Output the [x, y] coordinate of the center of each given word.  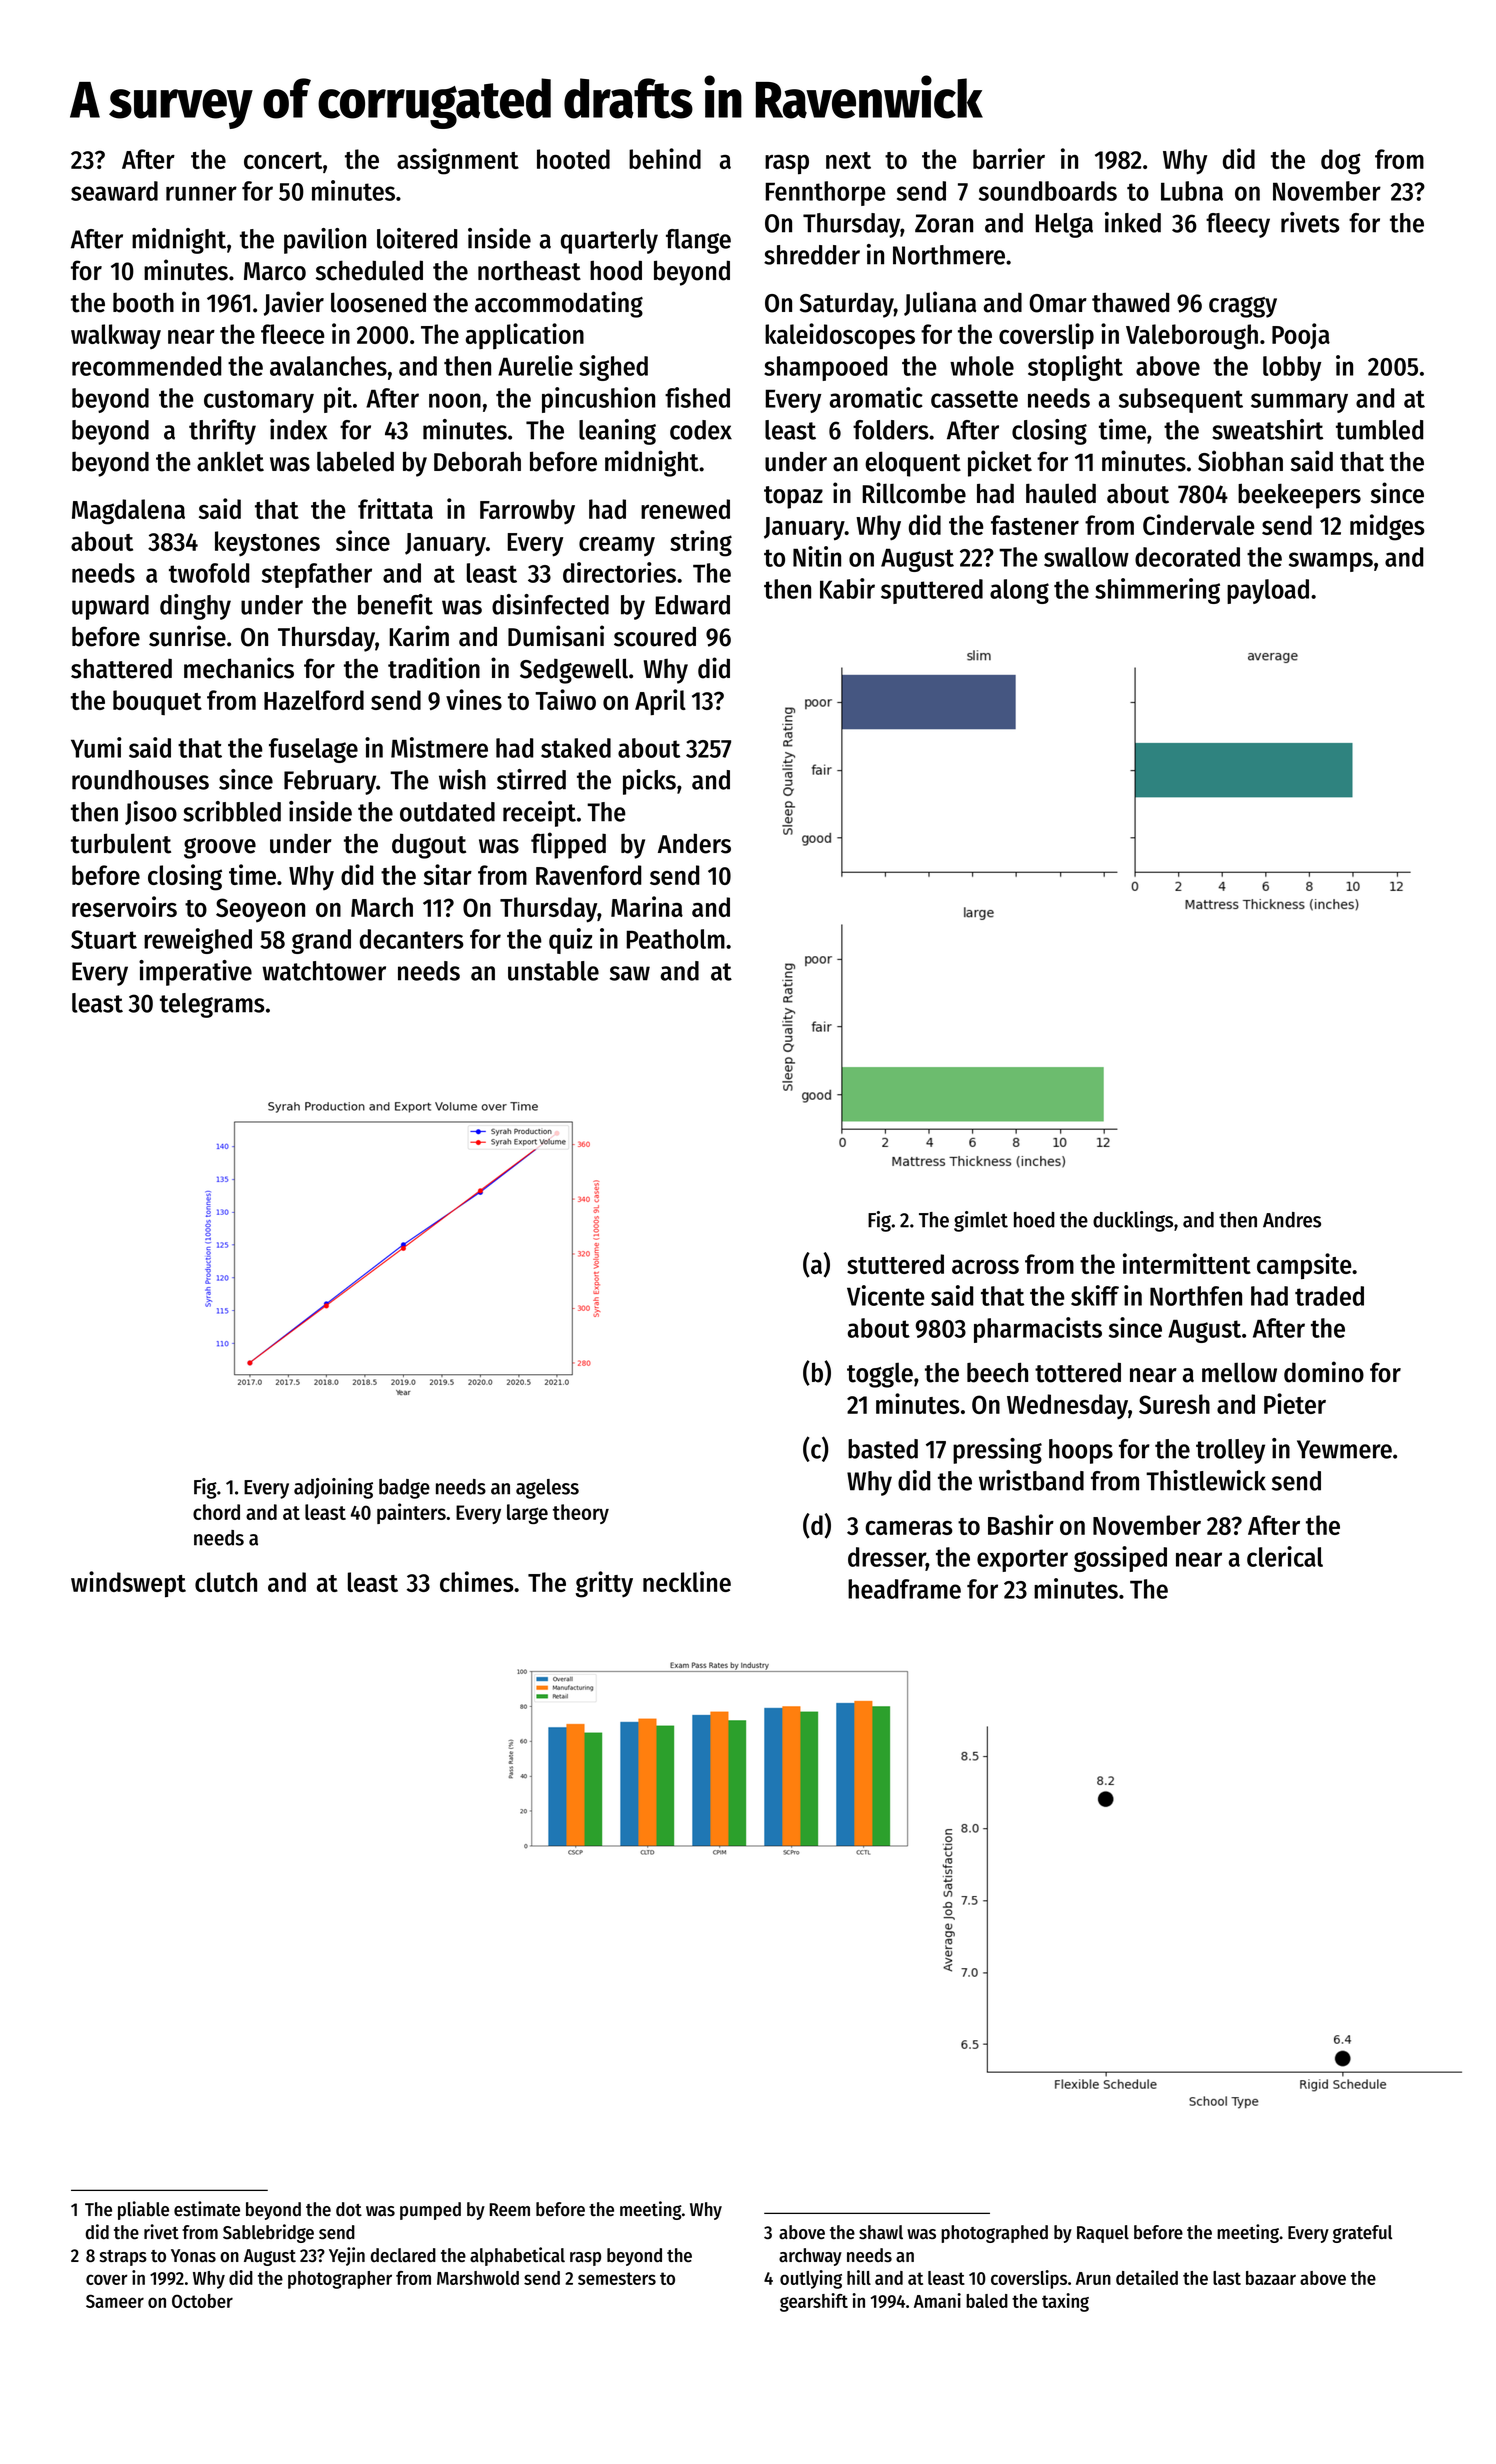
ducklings [1133, 1221]
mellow [1239, 1373]
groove [220, 848]
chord [216, 1512]
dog [1341, 162]
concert [283, 160]
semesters [617, 2278]
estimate [207, 2209]
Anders [694, 843]
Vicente [886, 1295]
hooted [573, 159]
